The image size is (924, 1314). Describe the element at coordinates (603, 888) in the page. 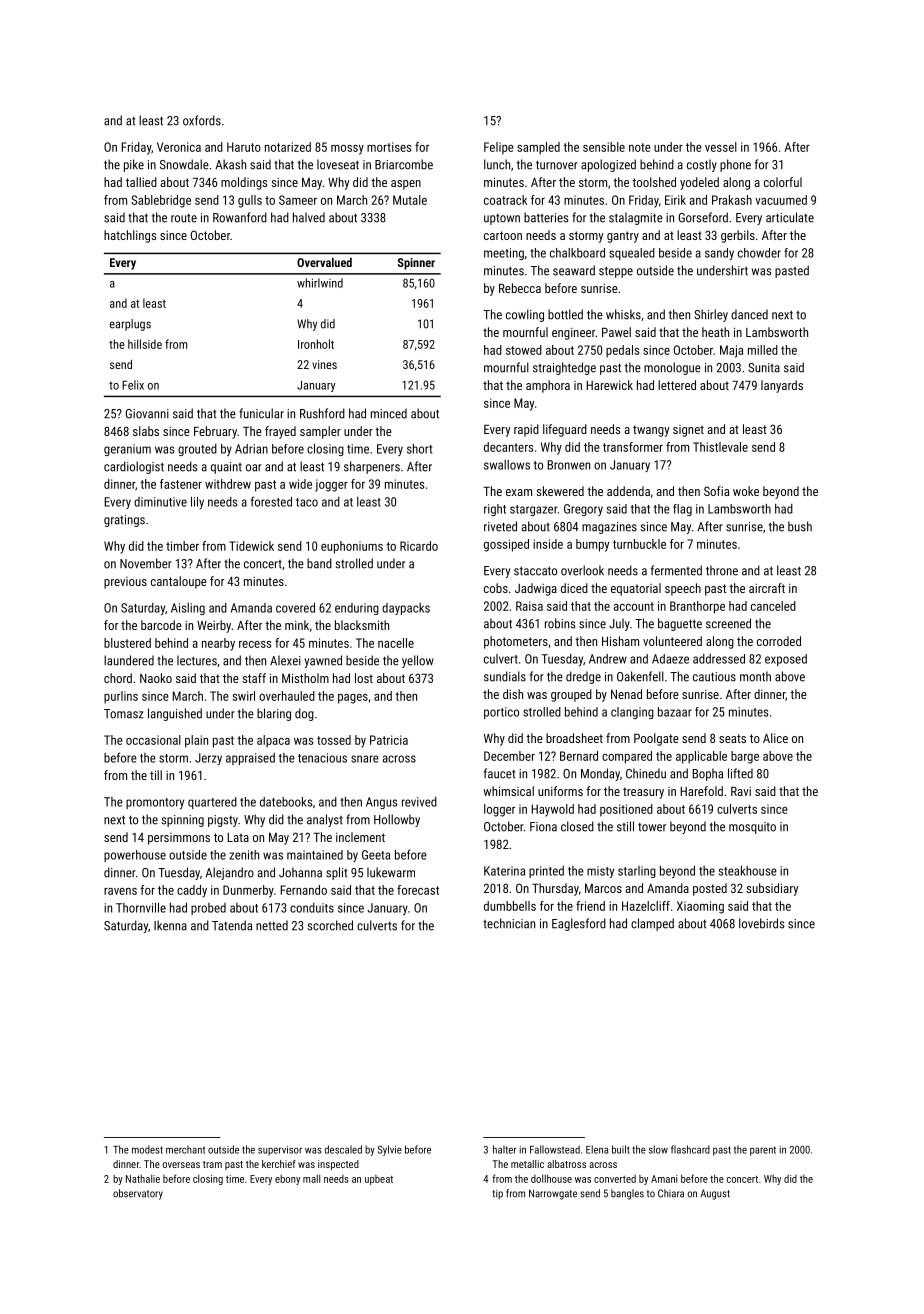

I see `Marcos` at that location.
